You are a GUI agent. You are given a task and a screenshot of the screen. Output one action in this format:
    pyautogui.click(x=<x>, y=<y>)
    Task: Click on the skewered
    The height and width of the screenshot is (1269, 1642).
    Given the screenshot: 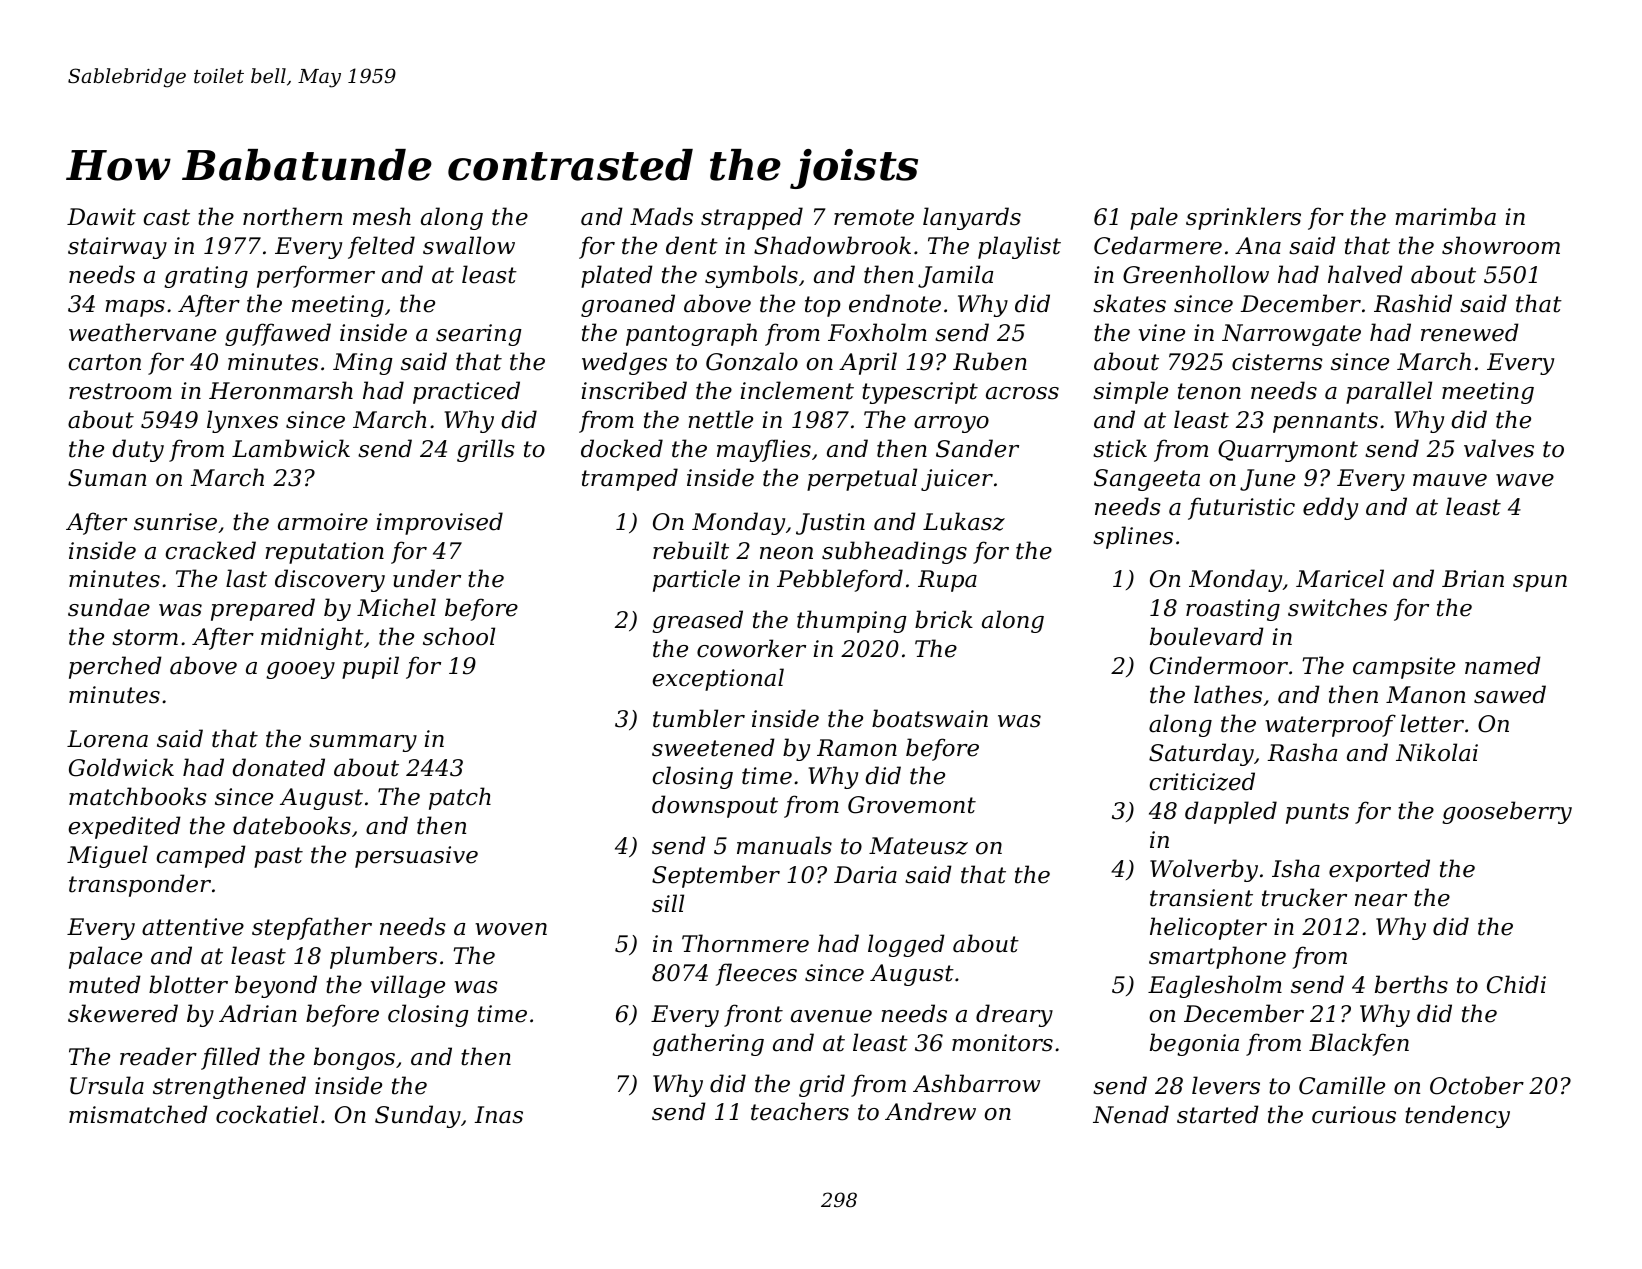 What is the action you would take?
    pyautogui.click(x=123, y=1013)
